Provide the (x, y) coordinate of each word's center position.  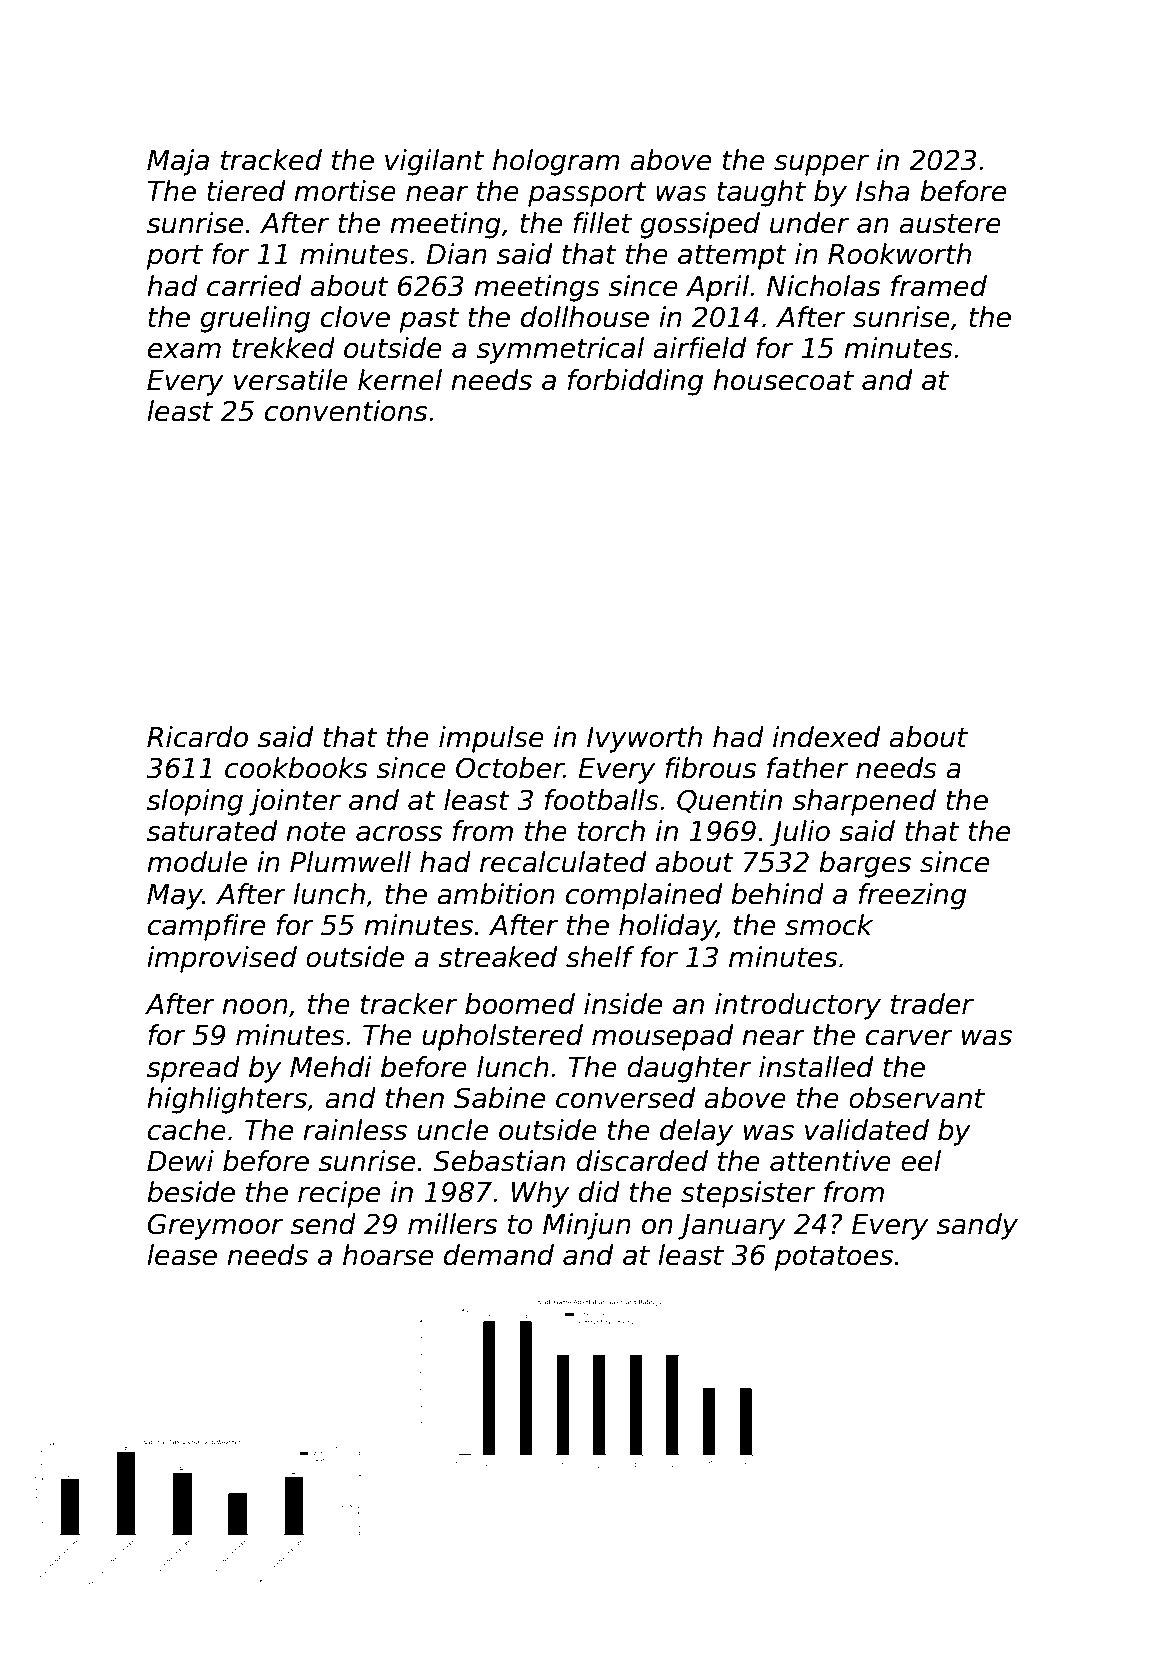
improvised (222, 959)
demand (499, 1255)
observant (917, 1098)
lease (182, 1255)
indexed (826, 737)
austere (950, 224)
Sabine (499, 1098)
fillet (602, 223)
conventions (346, 411)
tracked (271, 160)
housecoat (783, 380)
